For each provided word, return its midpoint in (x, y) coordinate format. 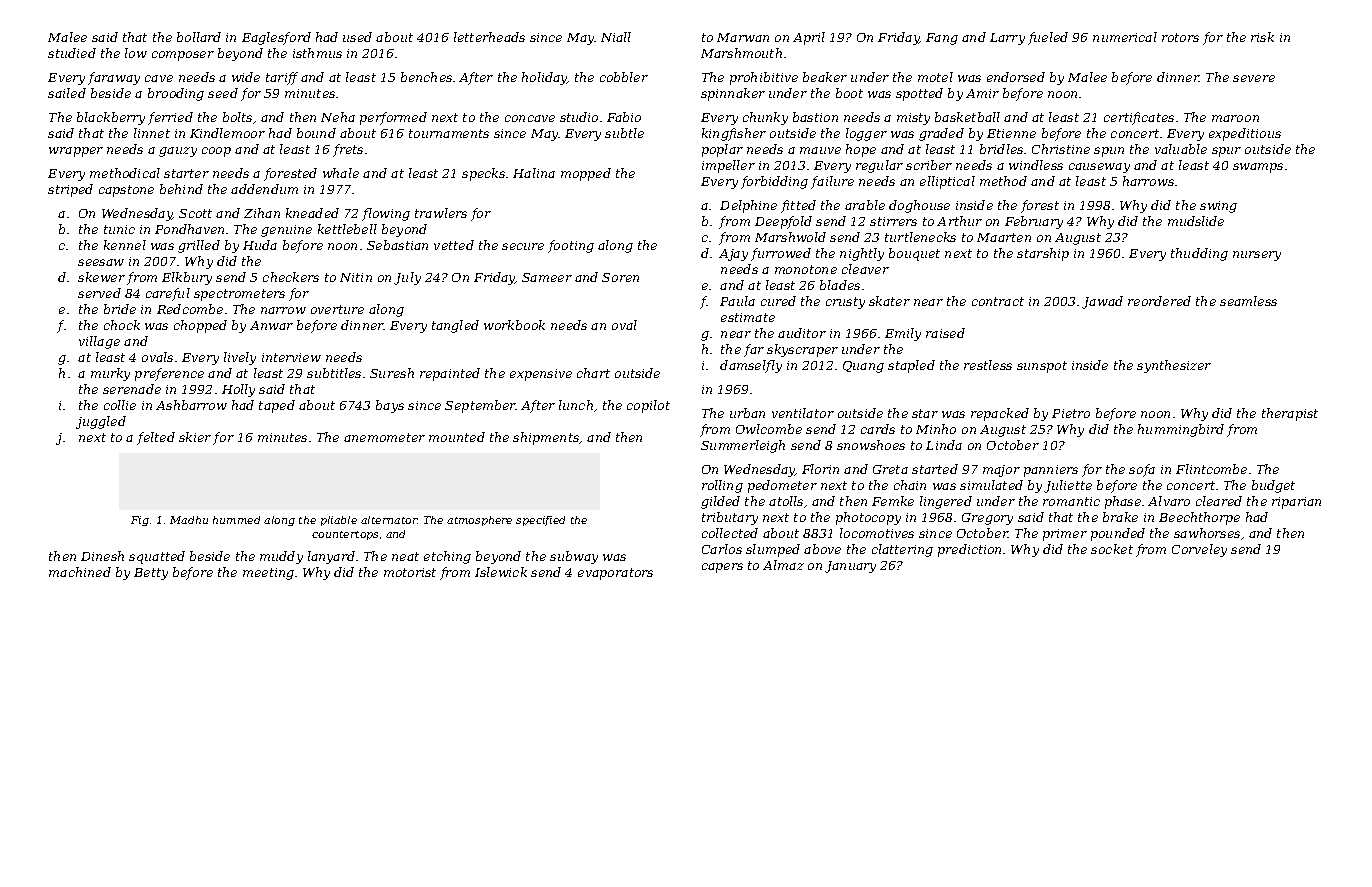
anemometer (384, 437)
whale (341, 173)
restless (988, 365)
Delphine (748, 206)
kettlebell (347, 229)
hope (861, 150)
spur (1226, 152)
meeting (268, 574)
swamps (1258, 168)
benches (426, 77)
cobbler (624, 77)
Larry (1007, 39)
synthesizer (1174, 366)
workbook (514, 325)
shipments (546, 438)
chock (122, 325)
